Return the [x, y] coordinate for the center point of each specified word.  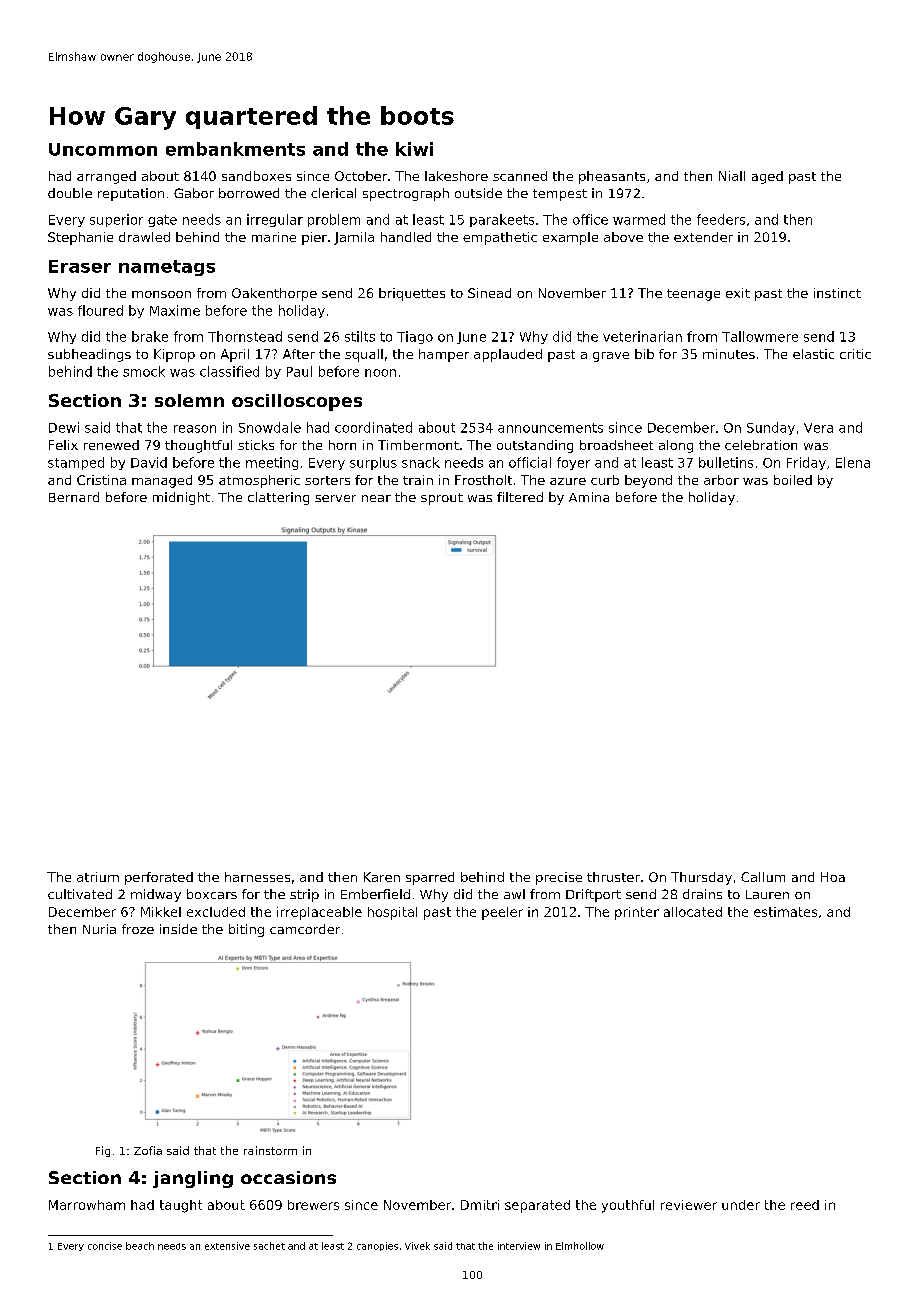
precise [559, 878]
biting [246, 930]
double [70, 193]
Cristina [101, 480]
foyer [573, 463]
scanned [520, 176]
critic [855, 354]
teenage [693, 295]
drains [702, 894]
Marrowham [87, 1205]
